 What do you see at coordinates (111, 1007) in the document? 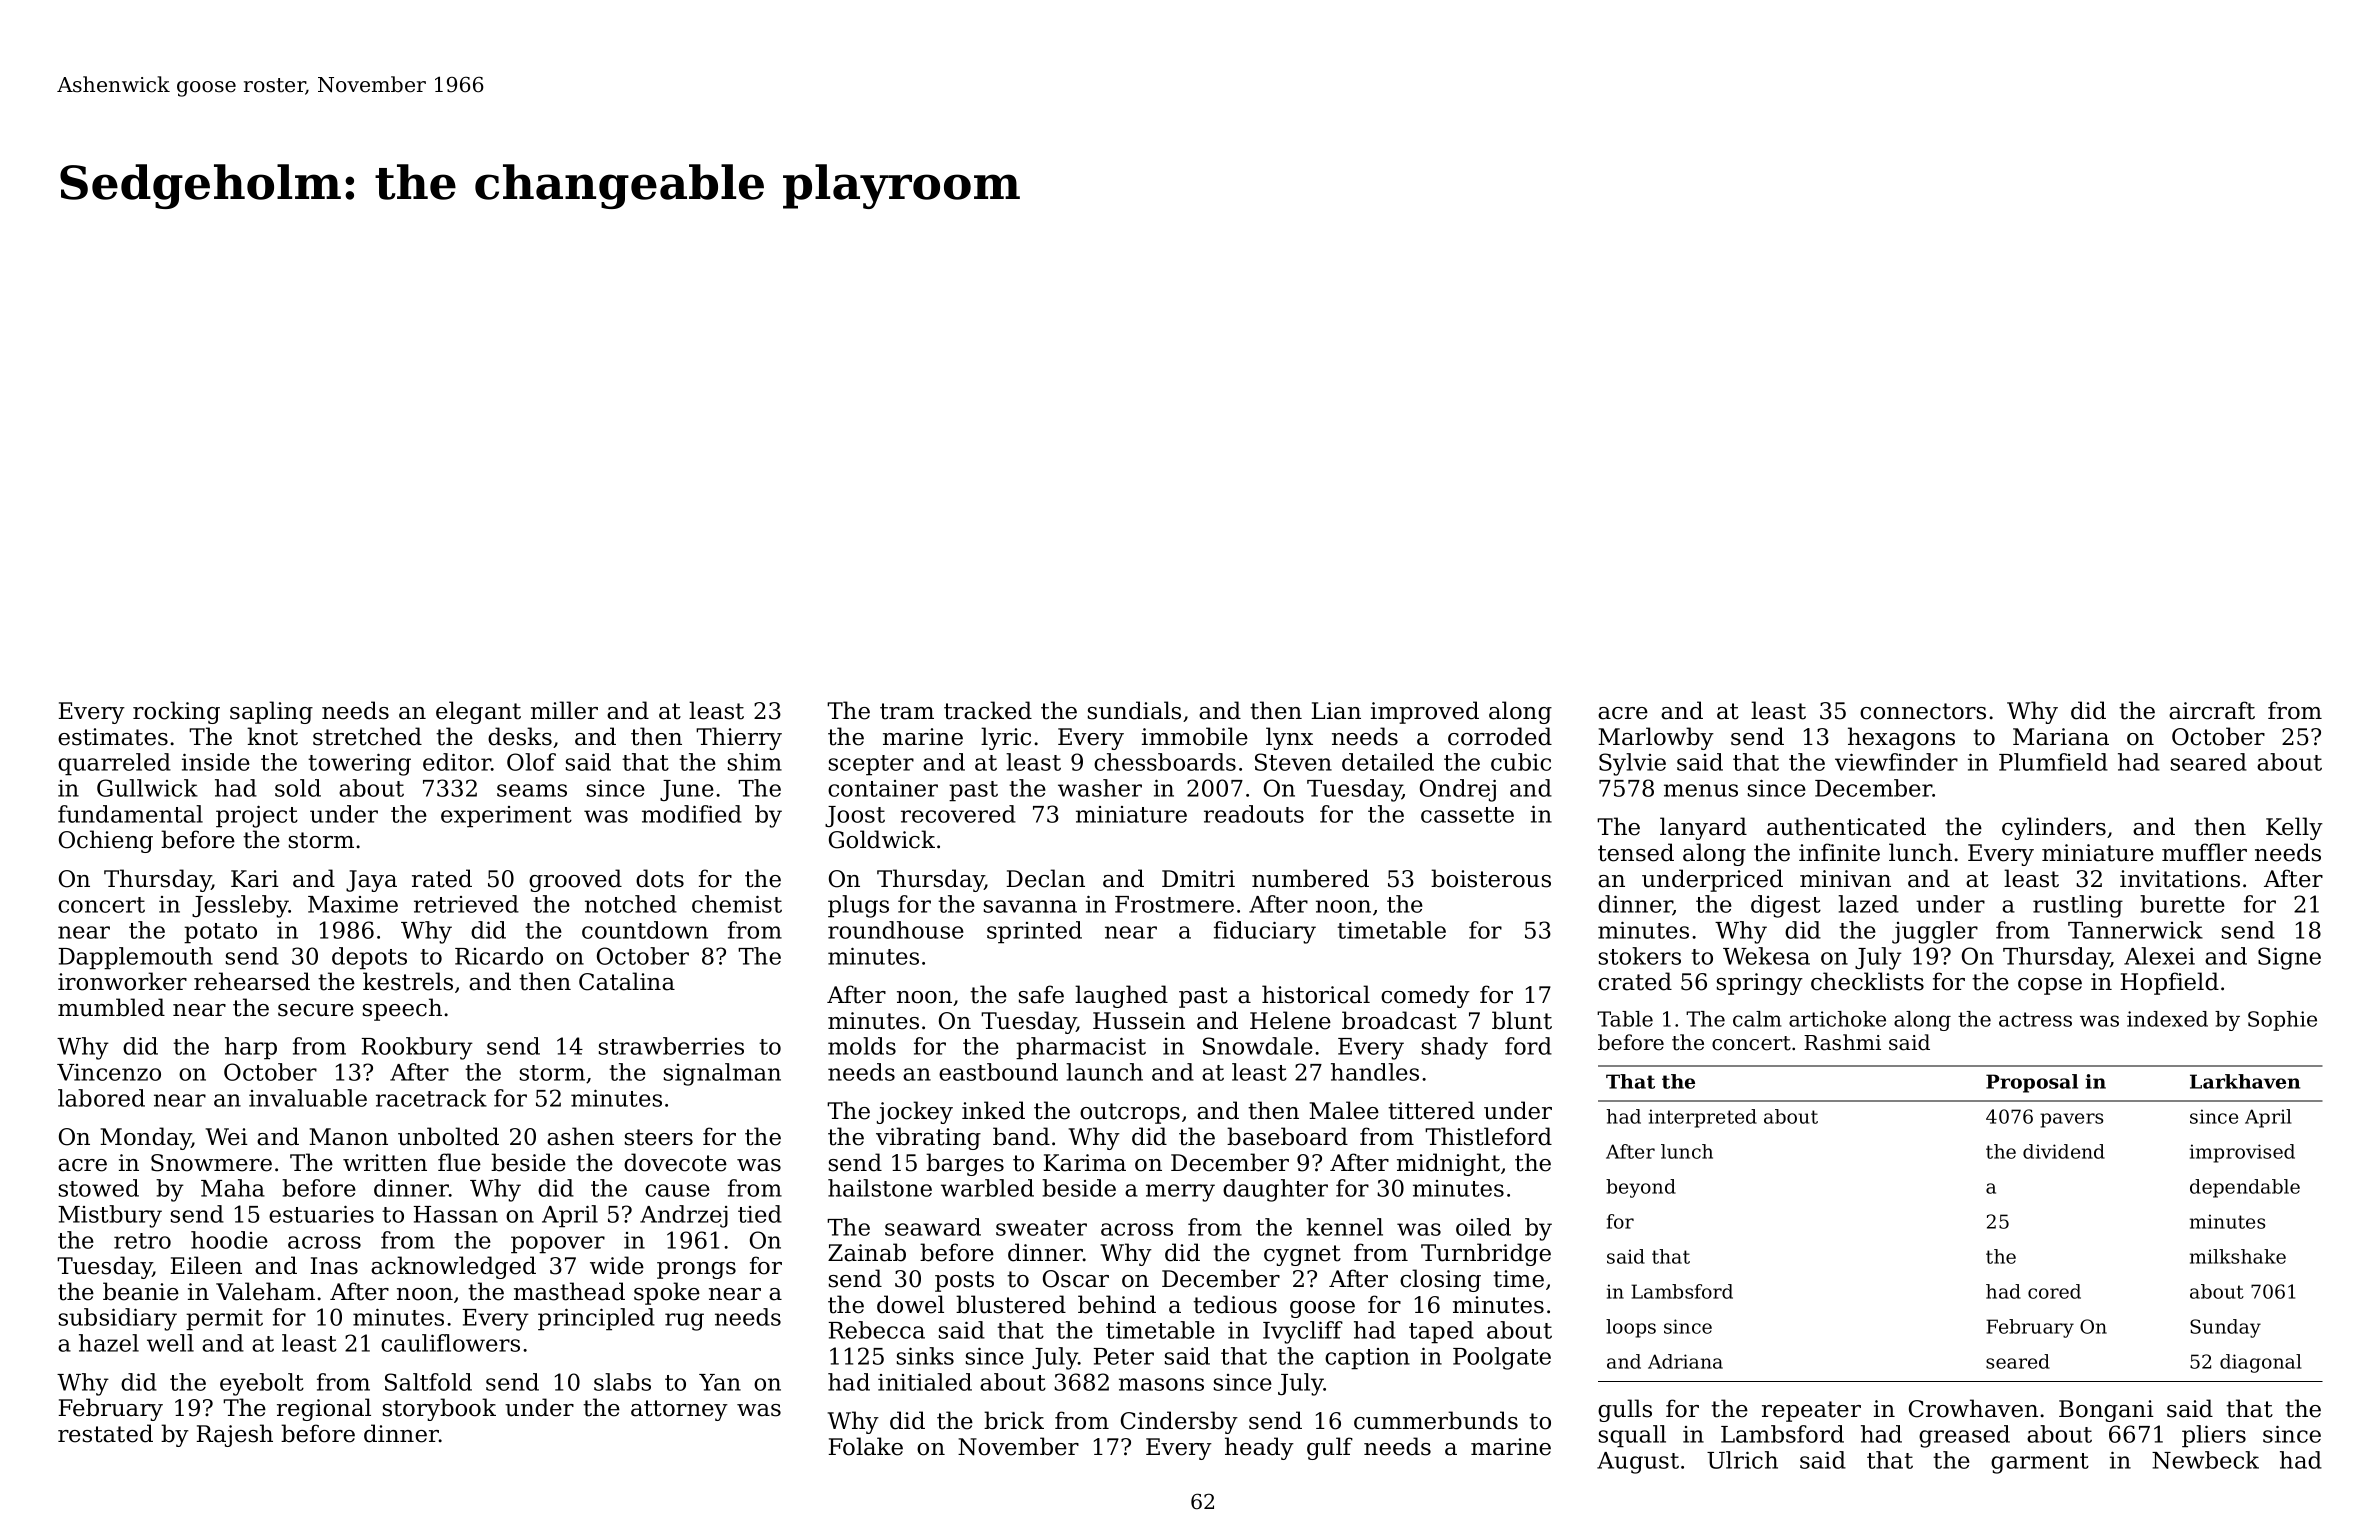
I see `mumbled` at bounding box center [111, 1007].
